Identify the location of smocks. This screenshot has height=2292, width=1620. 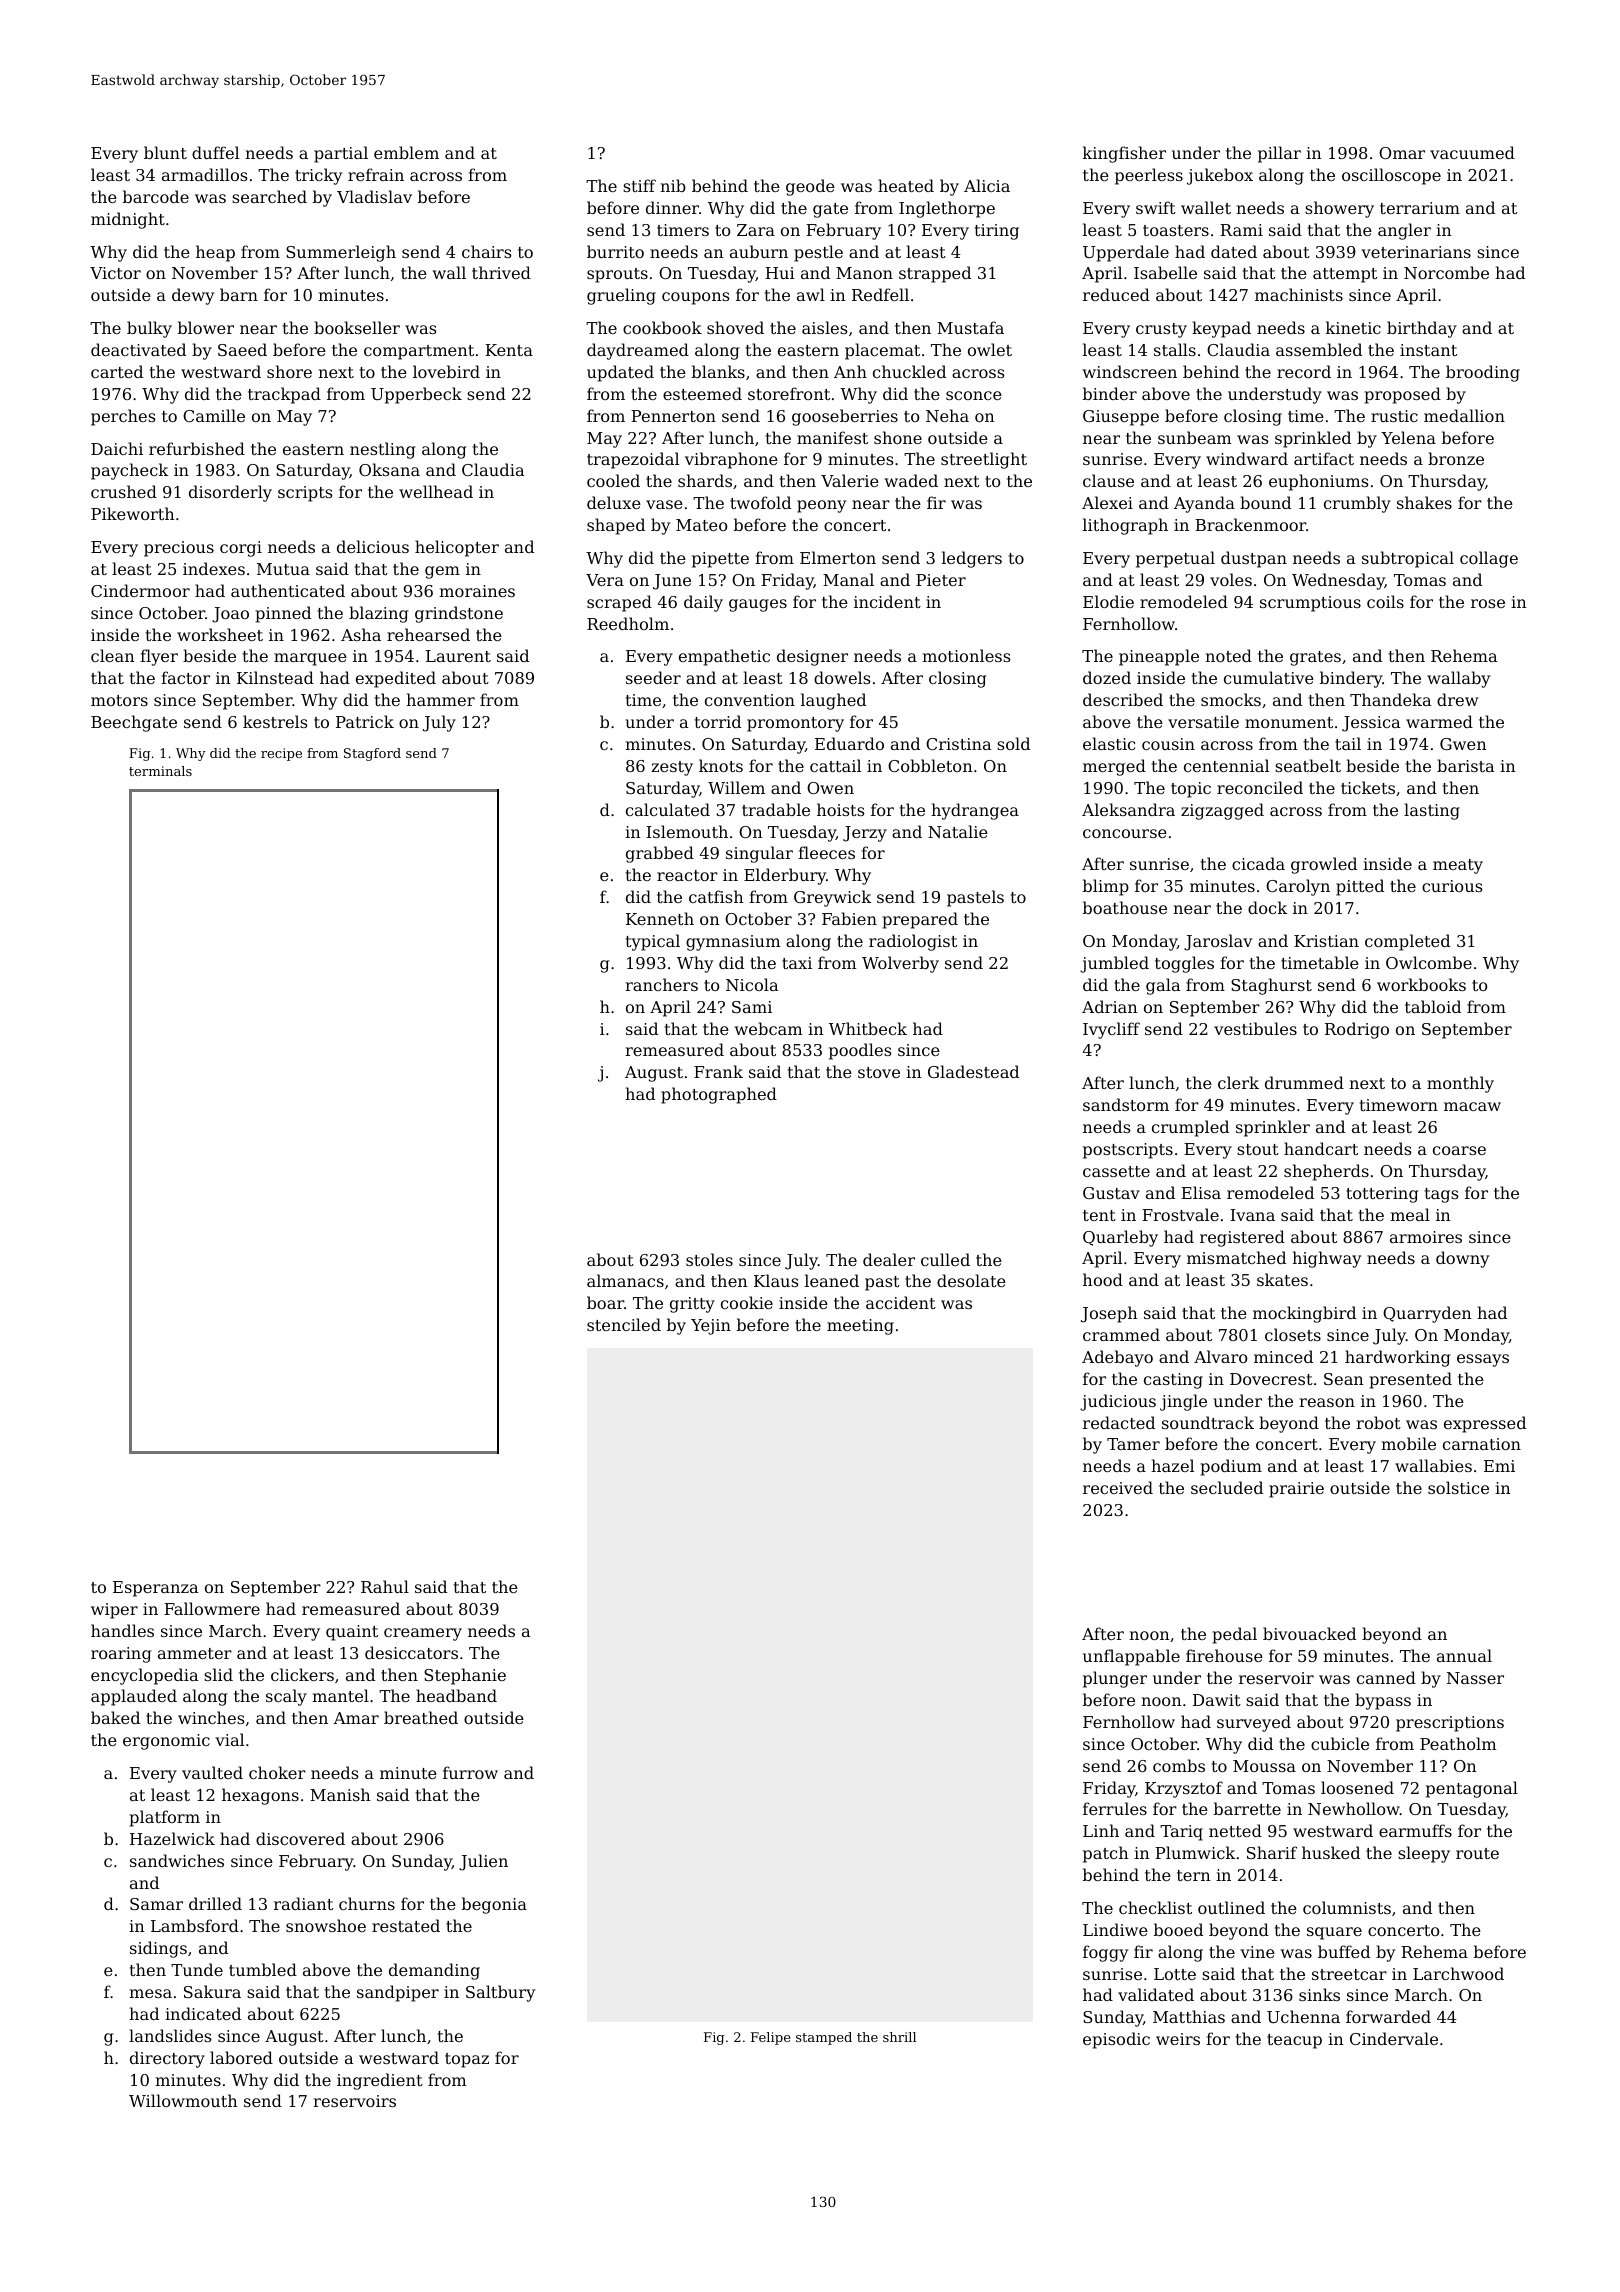
(1231, 699).
